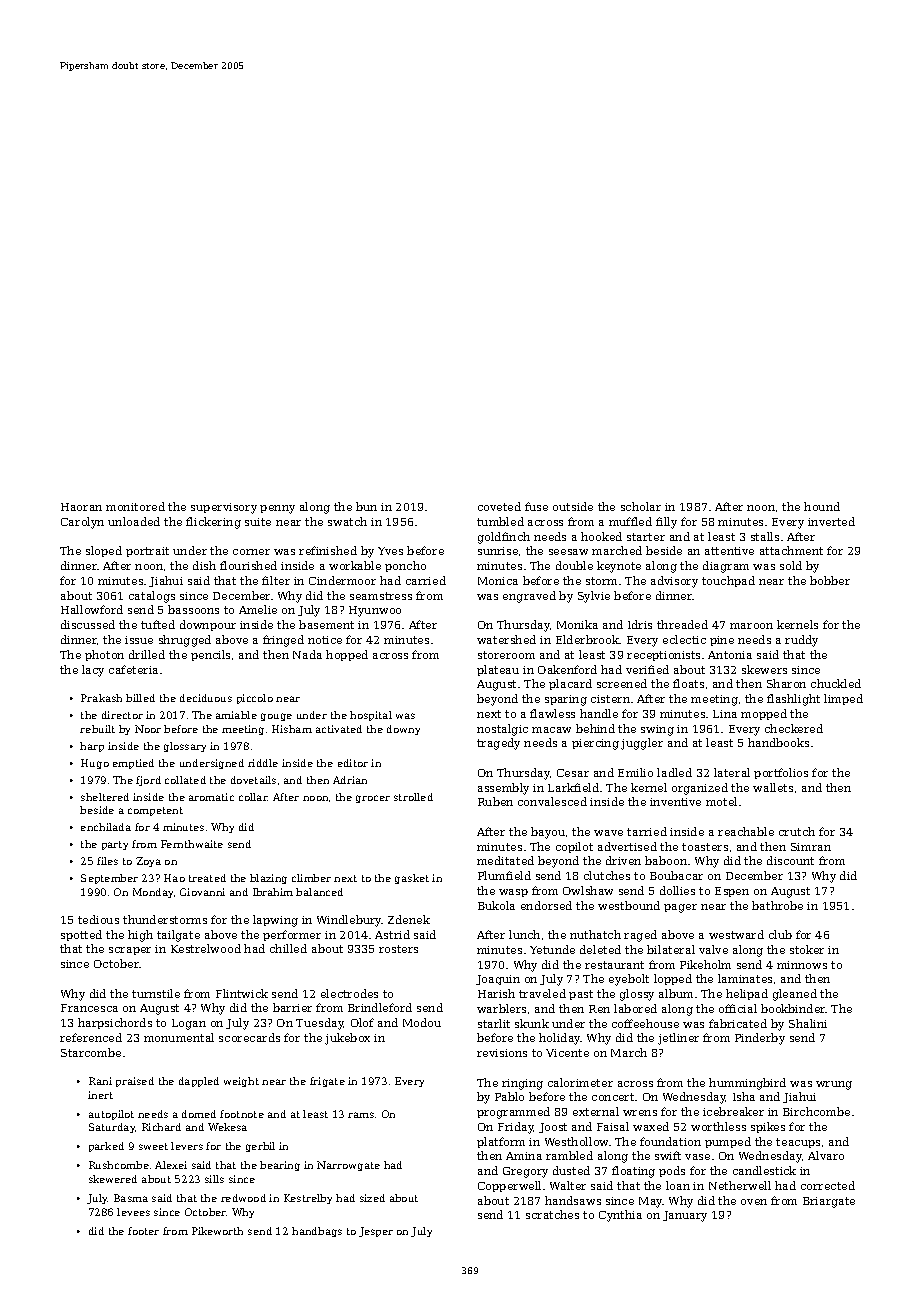 The height and width of the screenshot is (1308, 924). What do you see at coordinates (260, 1147) in the screenshot?
I see `gerbil` at bounding box center [260, 1147].
